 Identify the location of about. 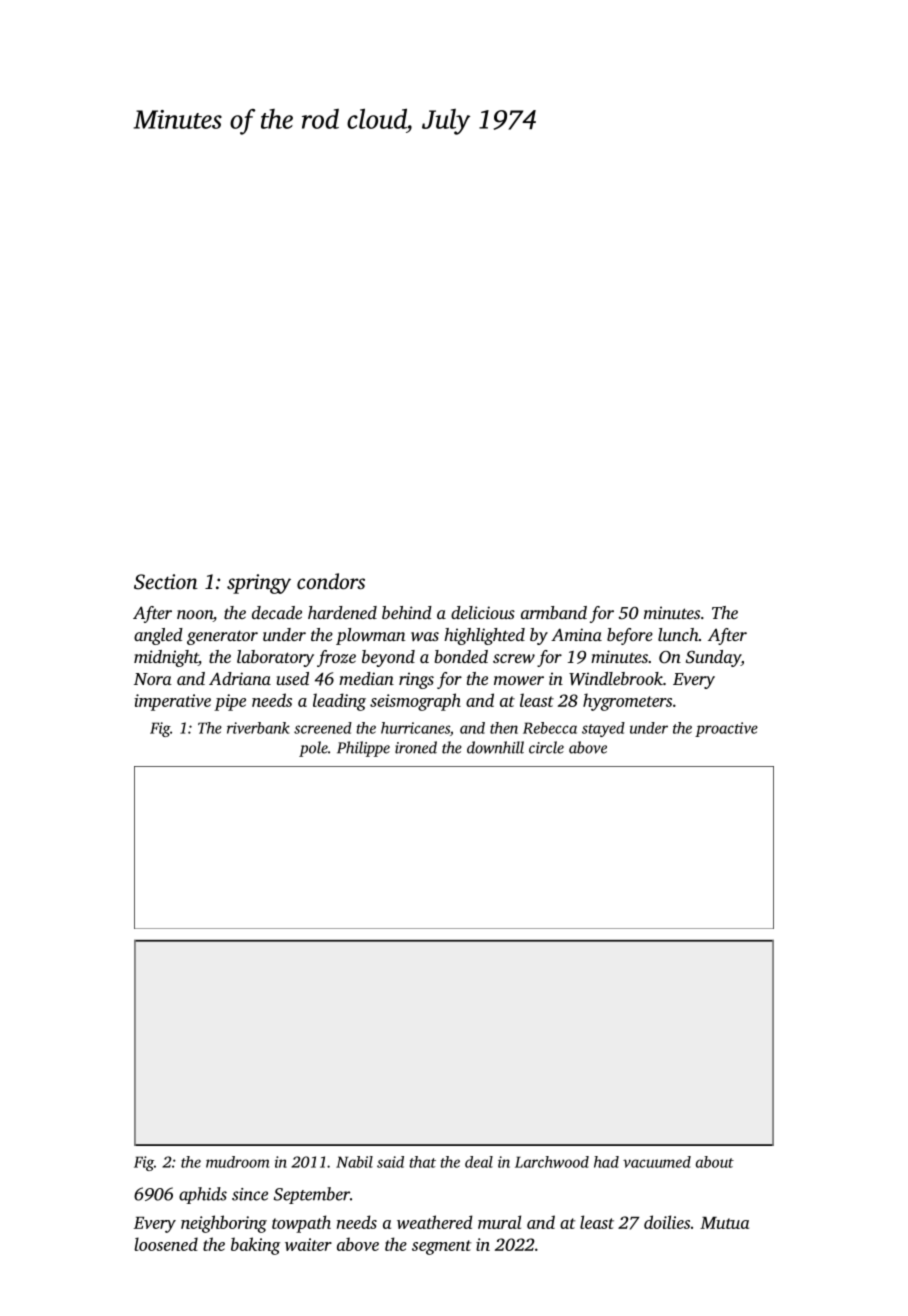
(715, 1162).
